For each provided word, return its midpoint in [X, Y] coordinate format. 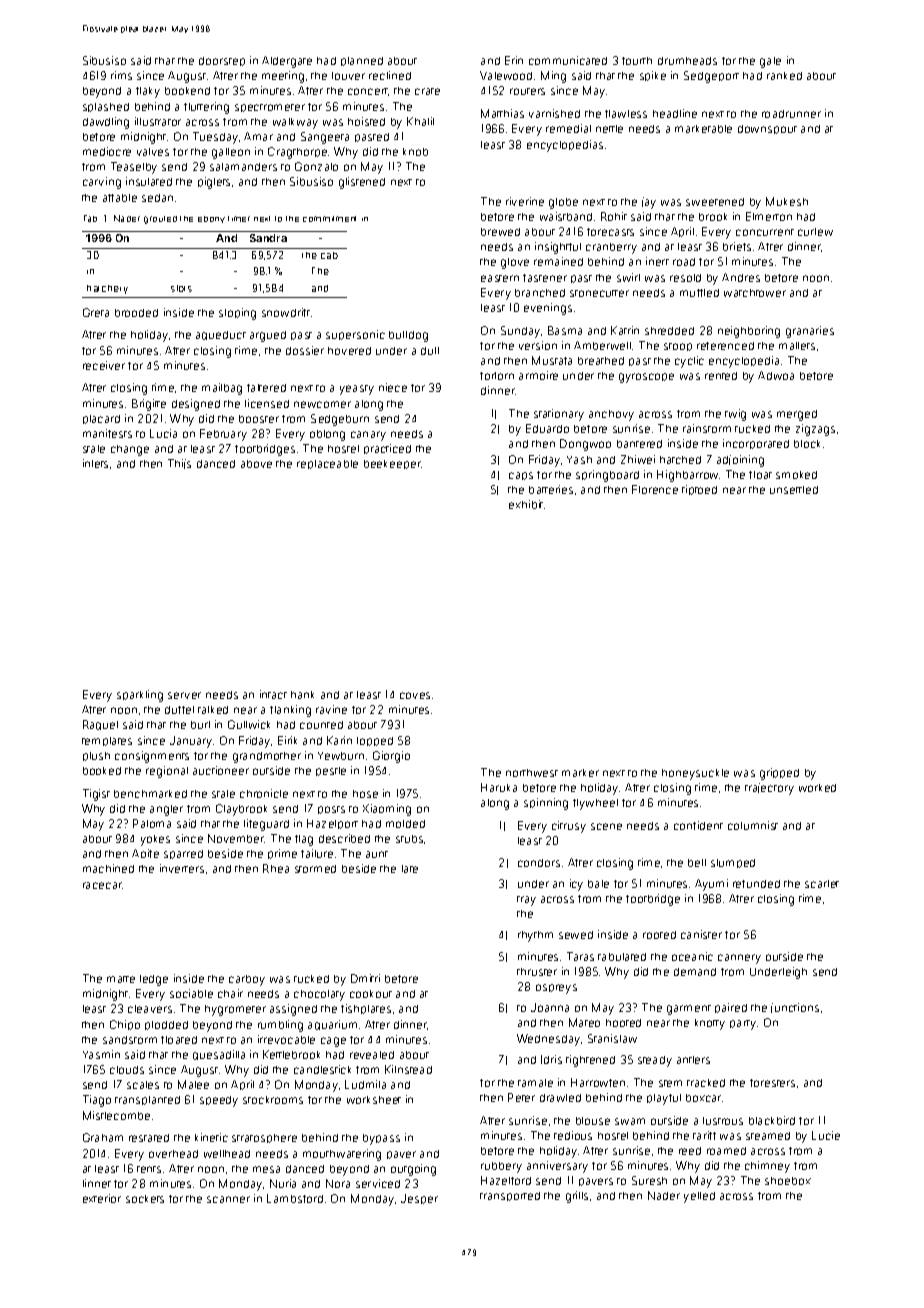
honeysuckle [695, 774]
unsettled [794, 490]
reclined [390, 75]
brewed [500, 232]
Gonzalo [316, 166]
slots [181, 288]
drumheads [687, 61]
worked [817, 788]
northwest [532, 773]
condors [539, 863]
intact [273, 694]
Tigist [96, 795]
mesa [266, 1169]
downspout [767, 129]
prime [282, 854]
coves [415, 695]
